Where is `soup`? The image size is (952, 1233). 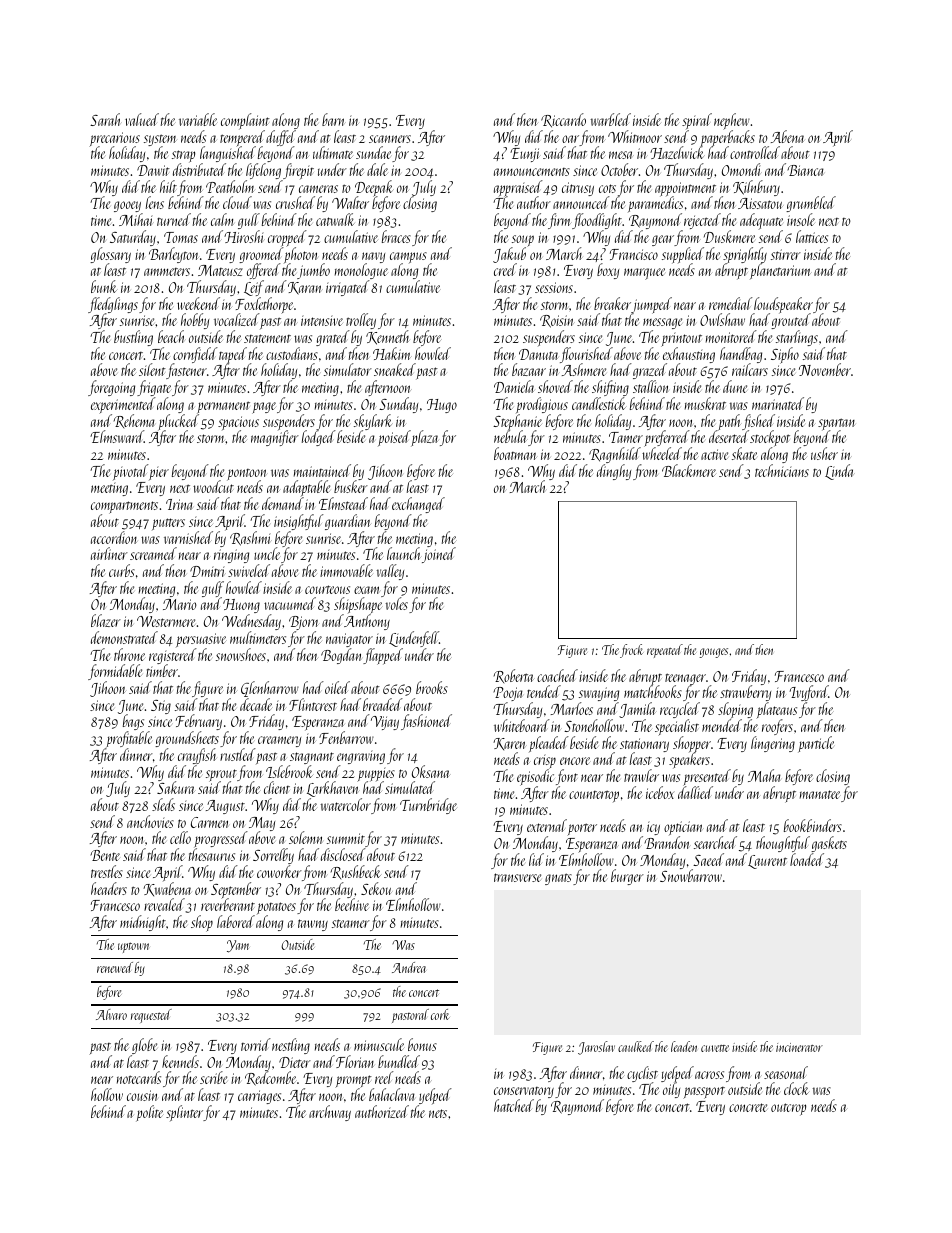 soup is located at coordinates (523, 241).
